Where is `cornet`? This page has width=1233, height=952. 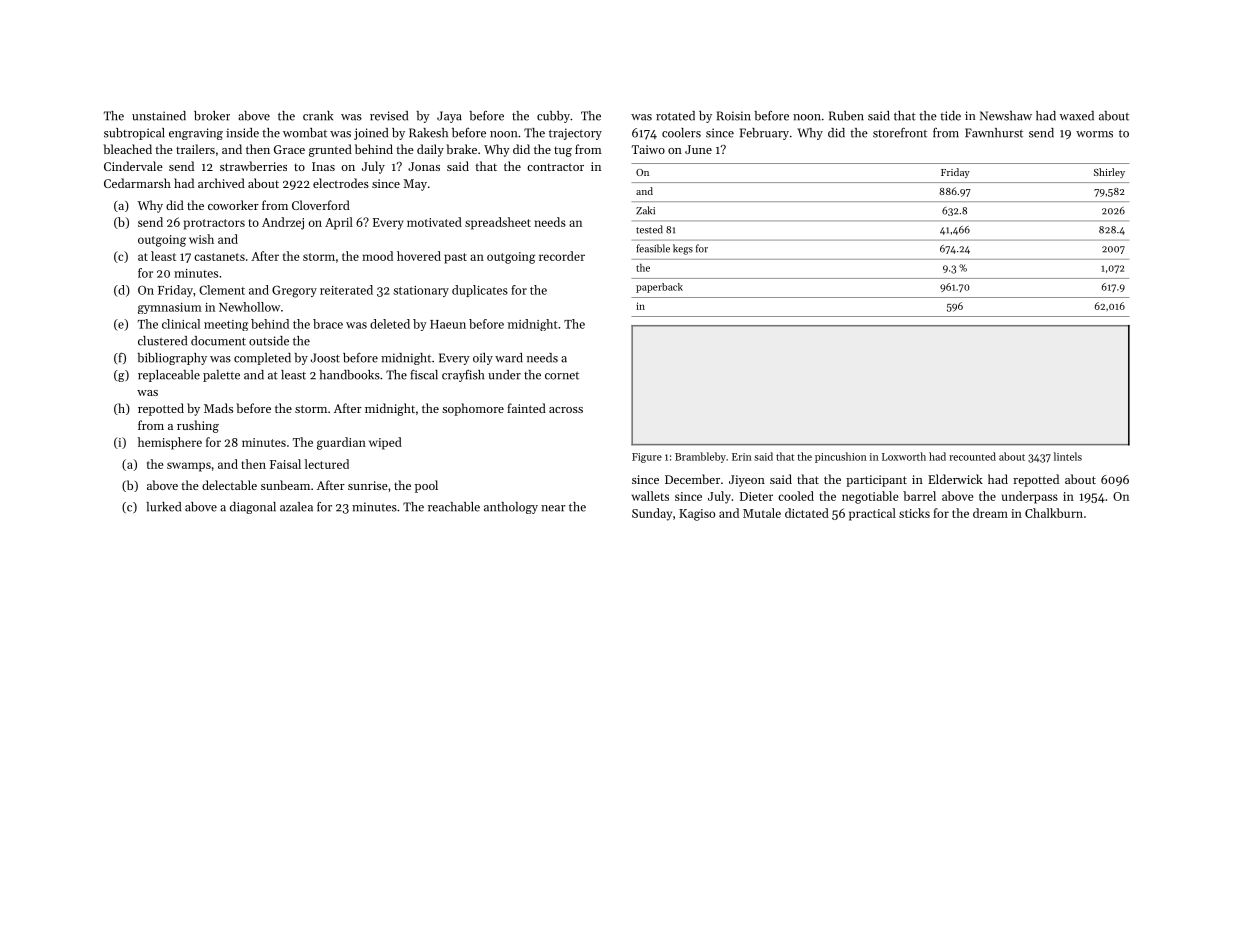 cornet is located at coordinates (562, 376).
